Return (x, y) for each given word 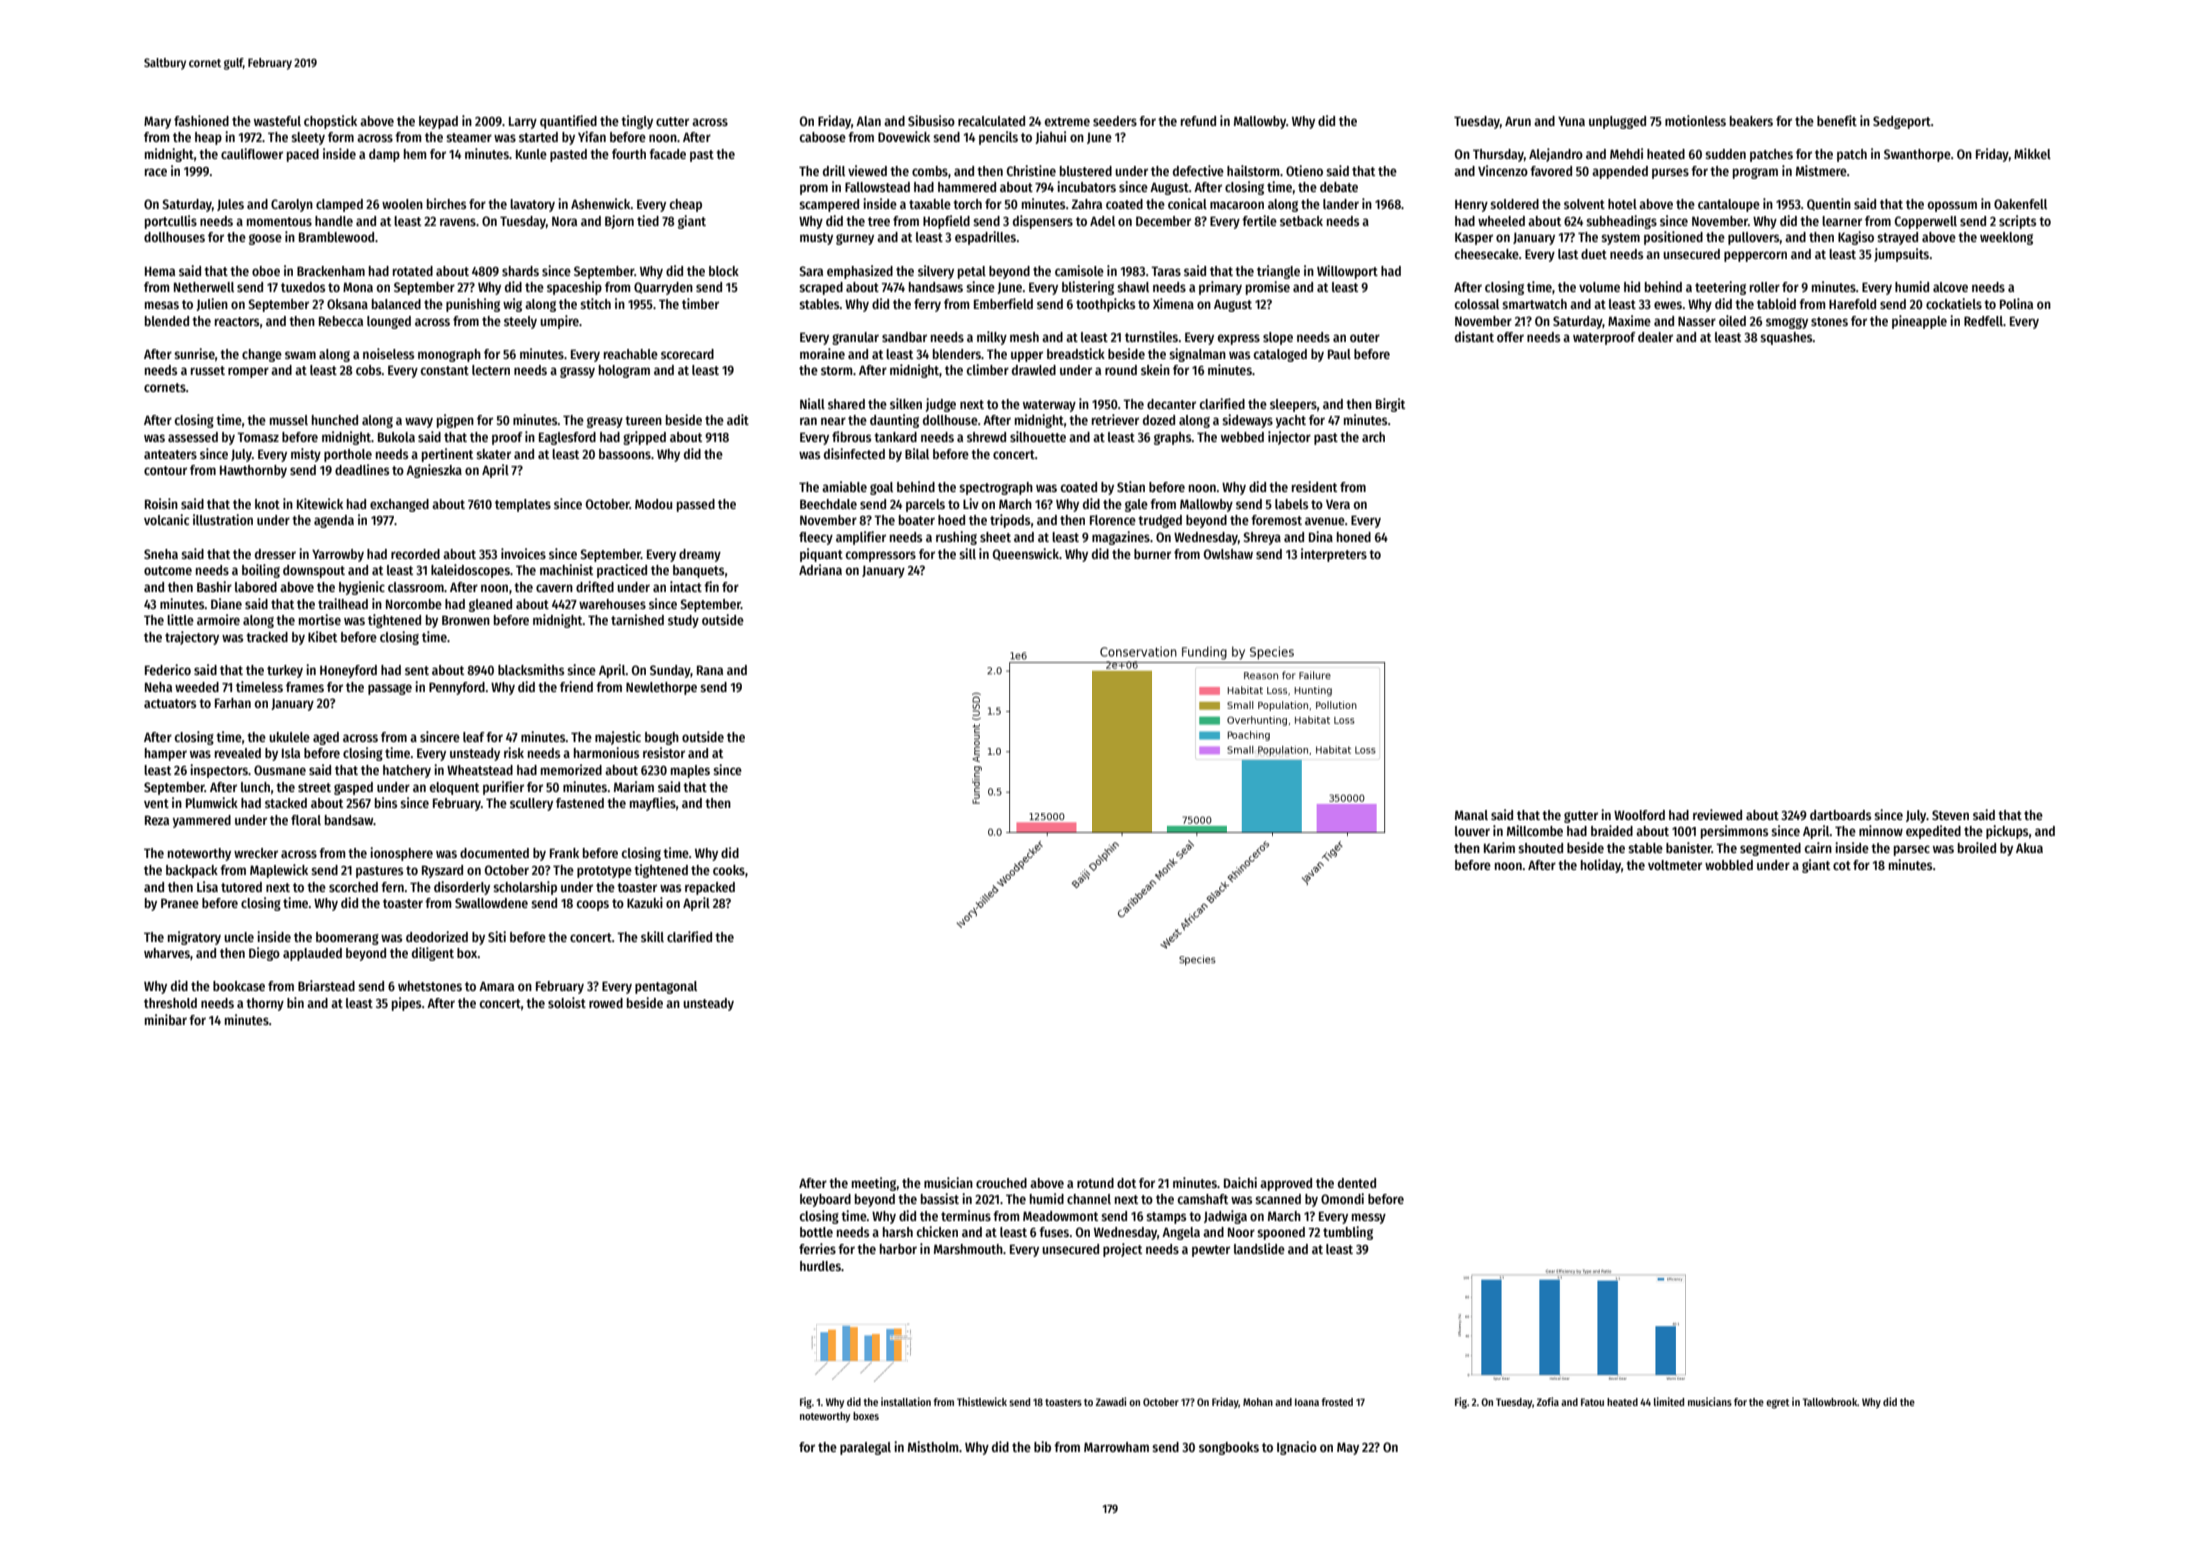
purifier (503, 788)
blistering (1088, 288)
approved (1286, 1184)
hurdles (820, 1266)
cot (1842, 865)
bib (1042, 1446)
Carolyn (292, 205)
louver (1472, 831)
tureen (643, 420)
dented (1357, 1183)
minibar (166, 1019)
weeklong (2006, 238)
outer (1365, 337)
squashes (1786, 338)
